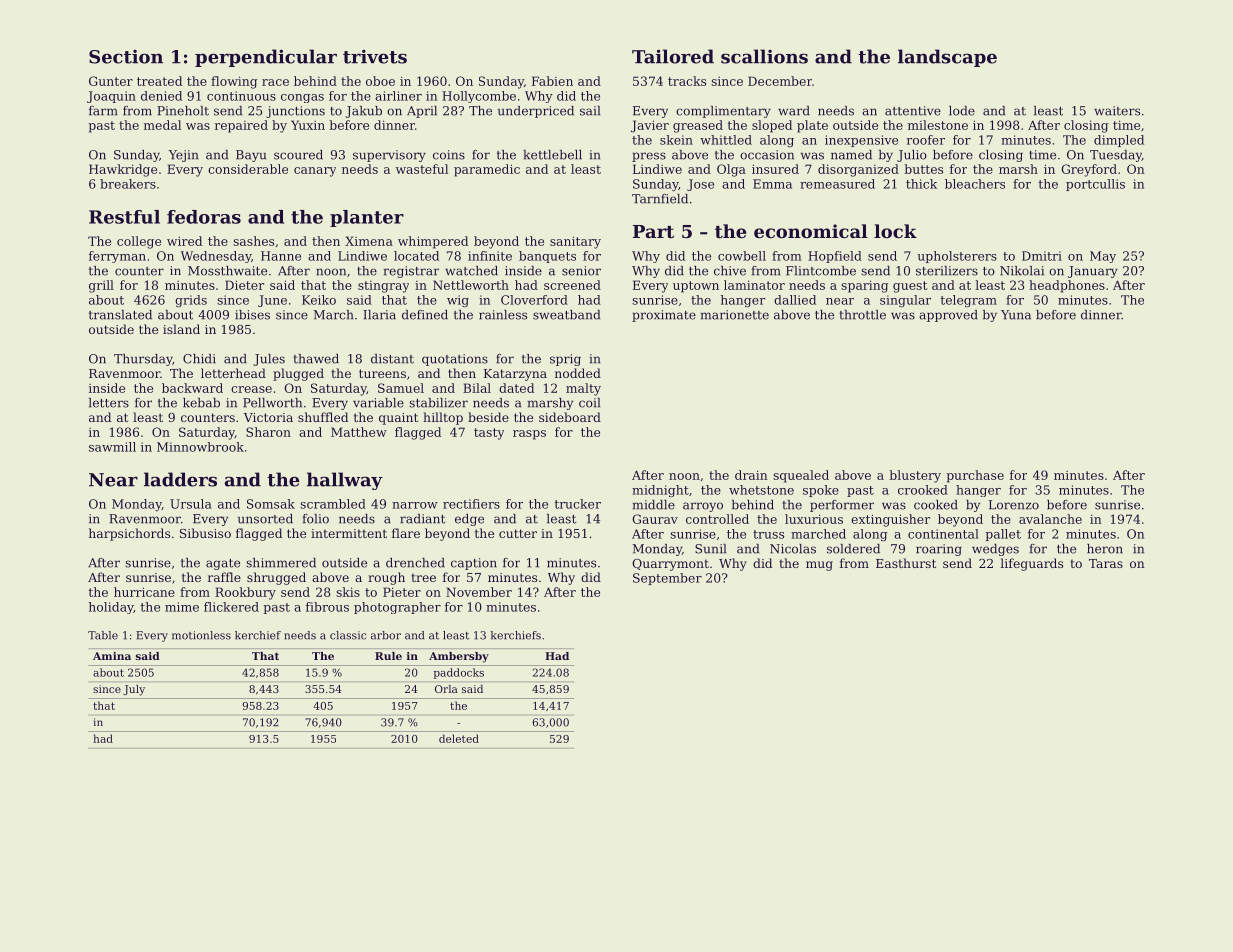 Image resolution: width=1233 pixels, height=952 pixels. What do you see at coordinates (801, 476) in the document?
I see `squealed` at bounding box center [801, 476].
